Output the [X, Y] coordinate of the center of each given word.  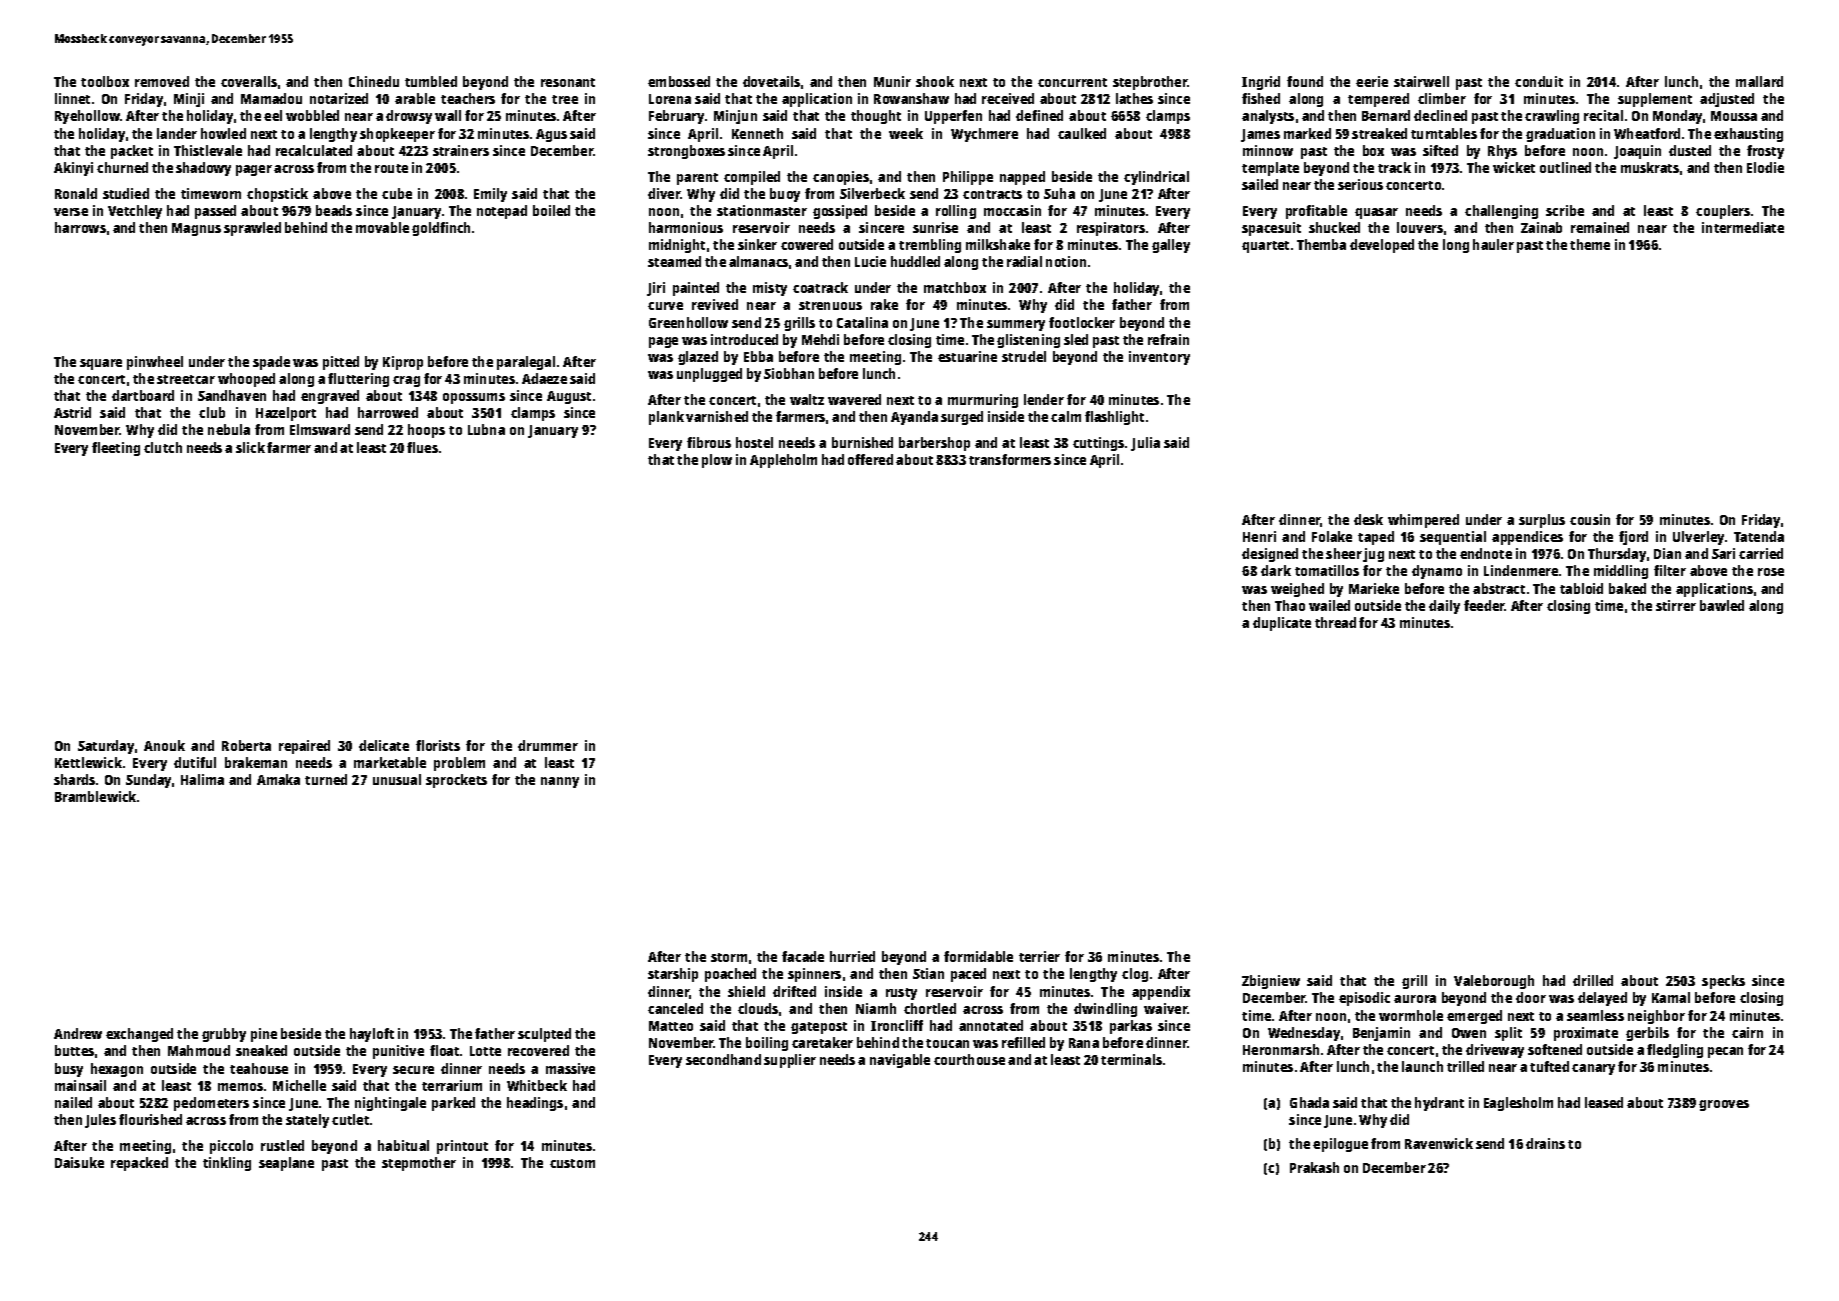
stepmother [419, 1164]
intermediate [1743, 227]
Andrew [78, 1033]
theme [1590, 244]
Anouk [164, 745]
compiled [752, 178]
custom [572, 1163]
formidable [978, 956]
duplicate [1282, 624]
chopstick [277, 195]
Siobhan [789, 373]
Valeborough [1494, 982]
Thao [1290, 605]
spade [271, 363]
